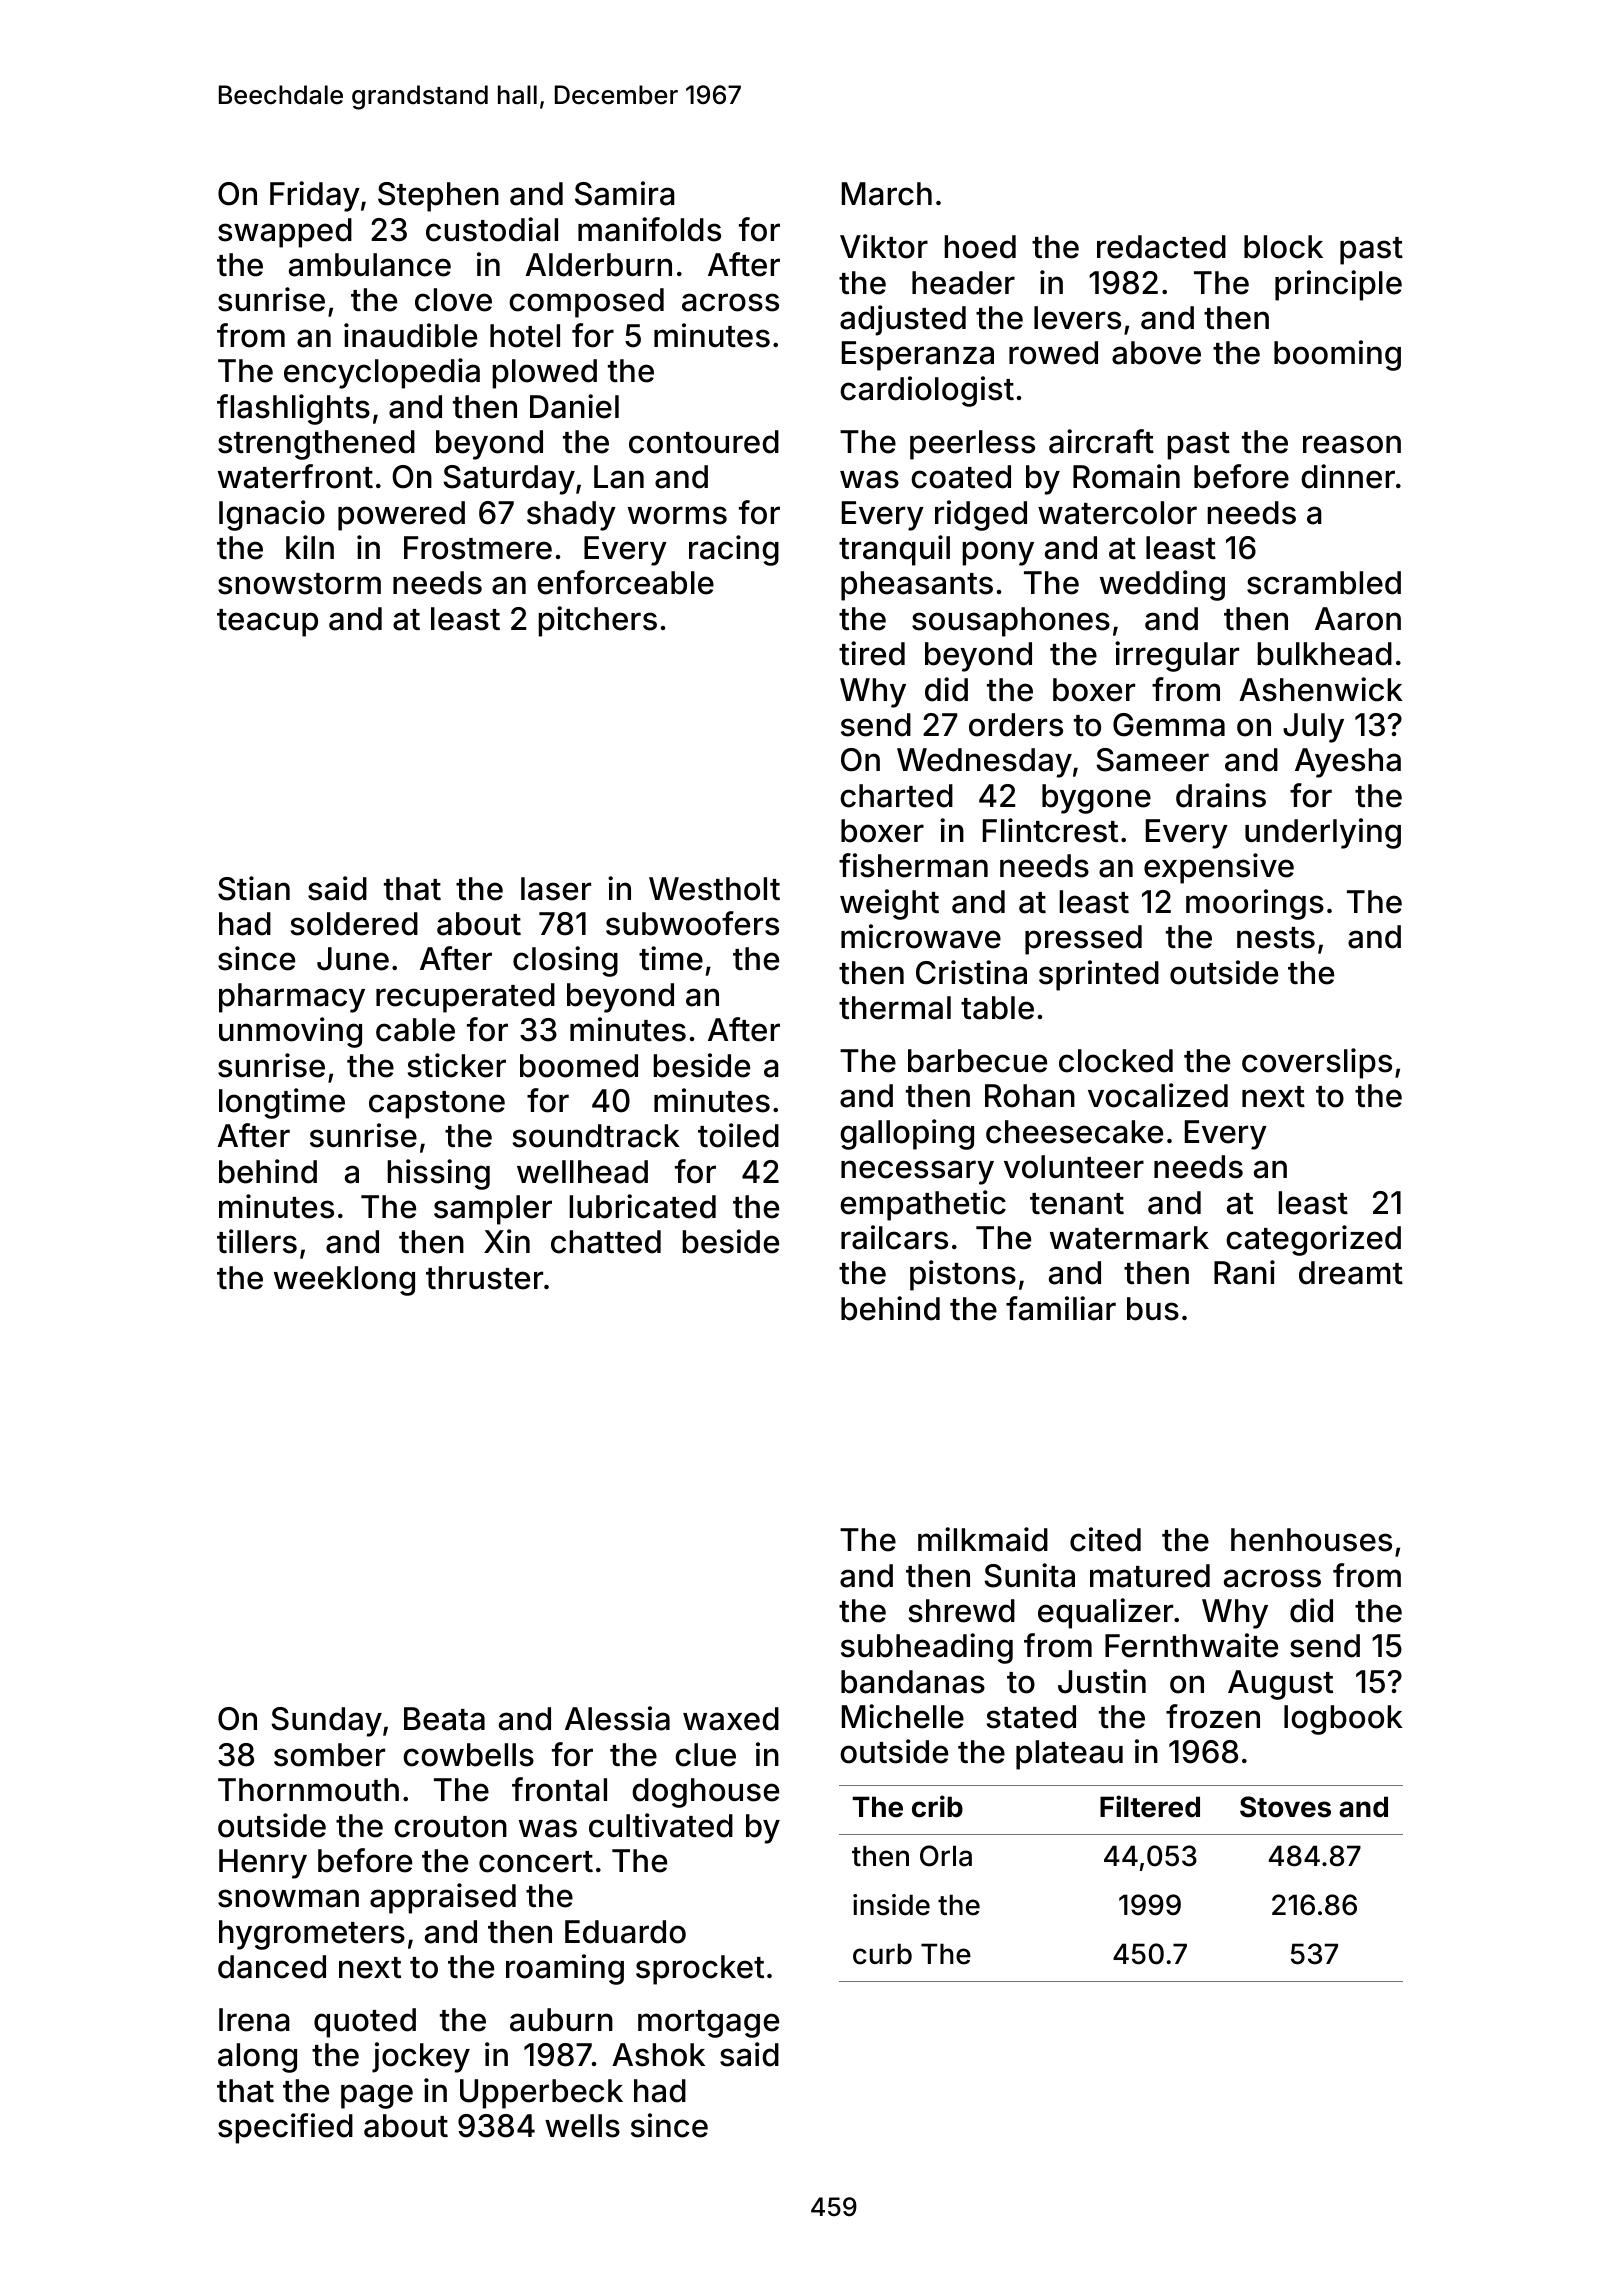 This image has width=1620, height=2292. What do you see at coordinates (1285, 1807) in the image?
I see `Stoves` at bounding box center [1285, 1807].
